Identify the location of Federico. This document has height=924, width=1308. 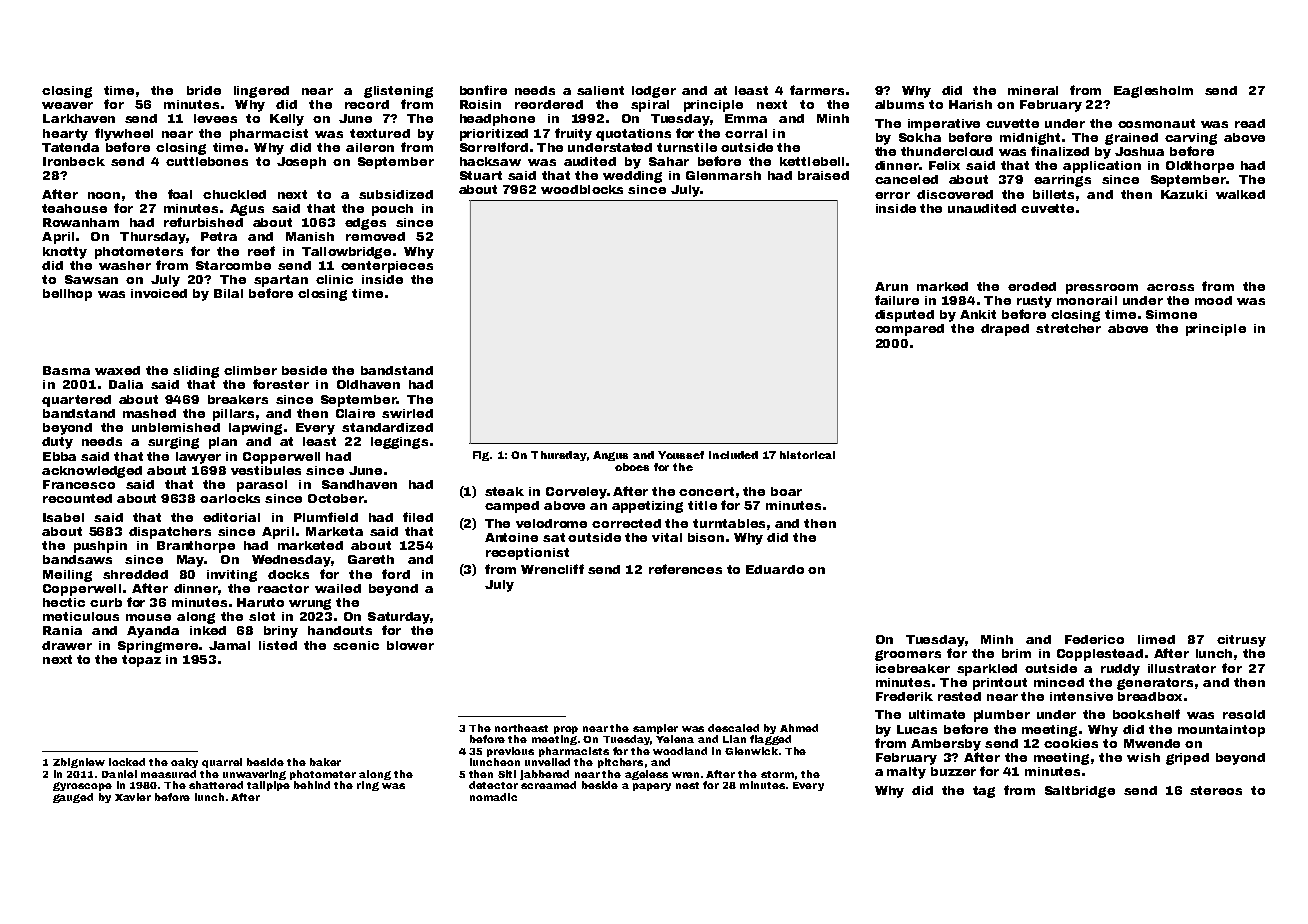
(1094, 639).
